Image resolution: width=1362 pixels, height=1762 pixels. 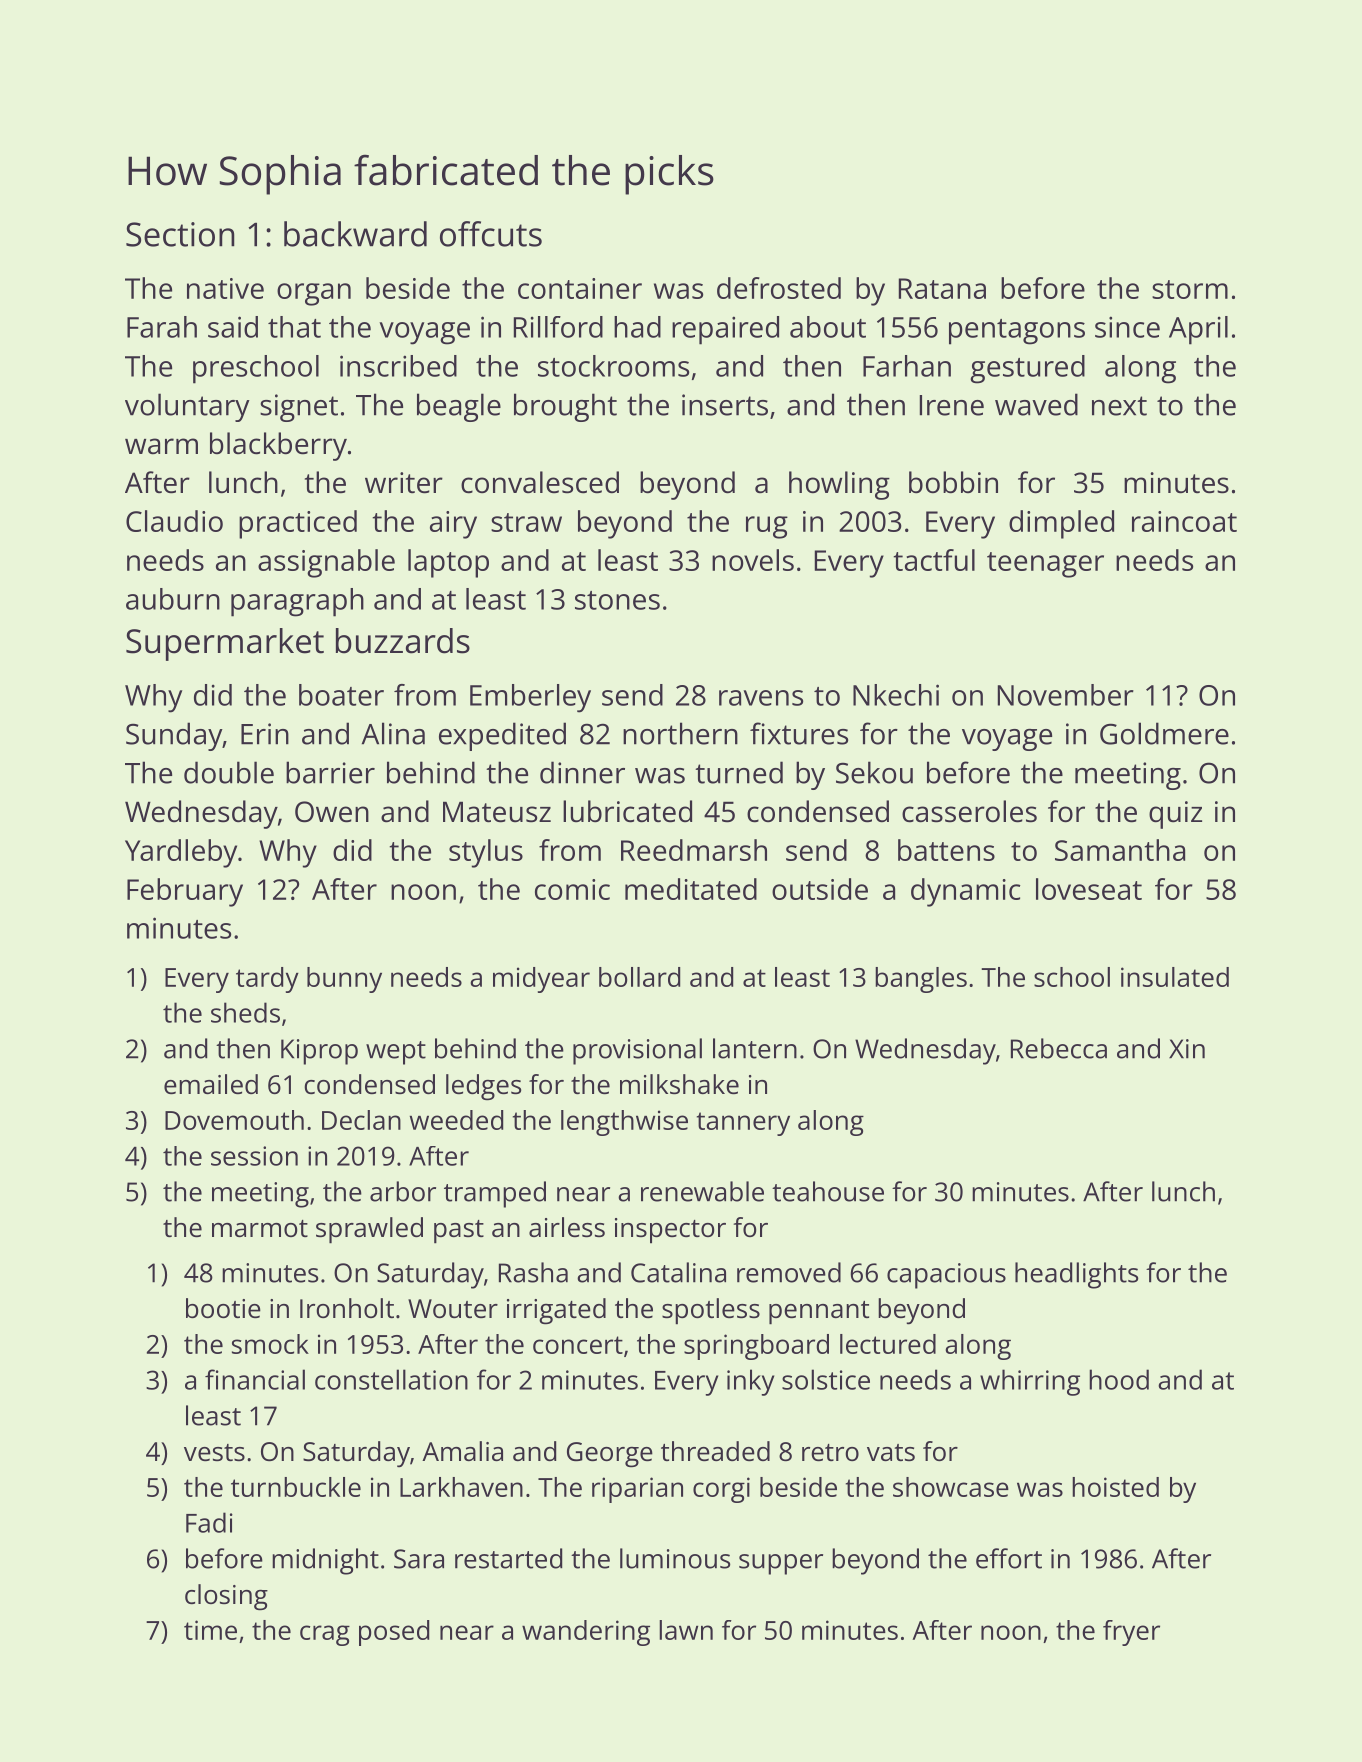 What do you see at coordinates (394, 1633) in the screenshot?
I see `posed` at bounding box center [394, 1633].
